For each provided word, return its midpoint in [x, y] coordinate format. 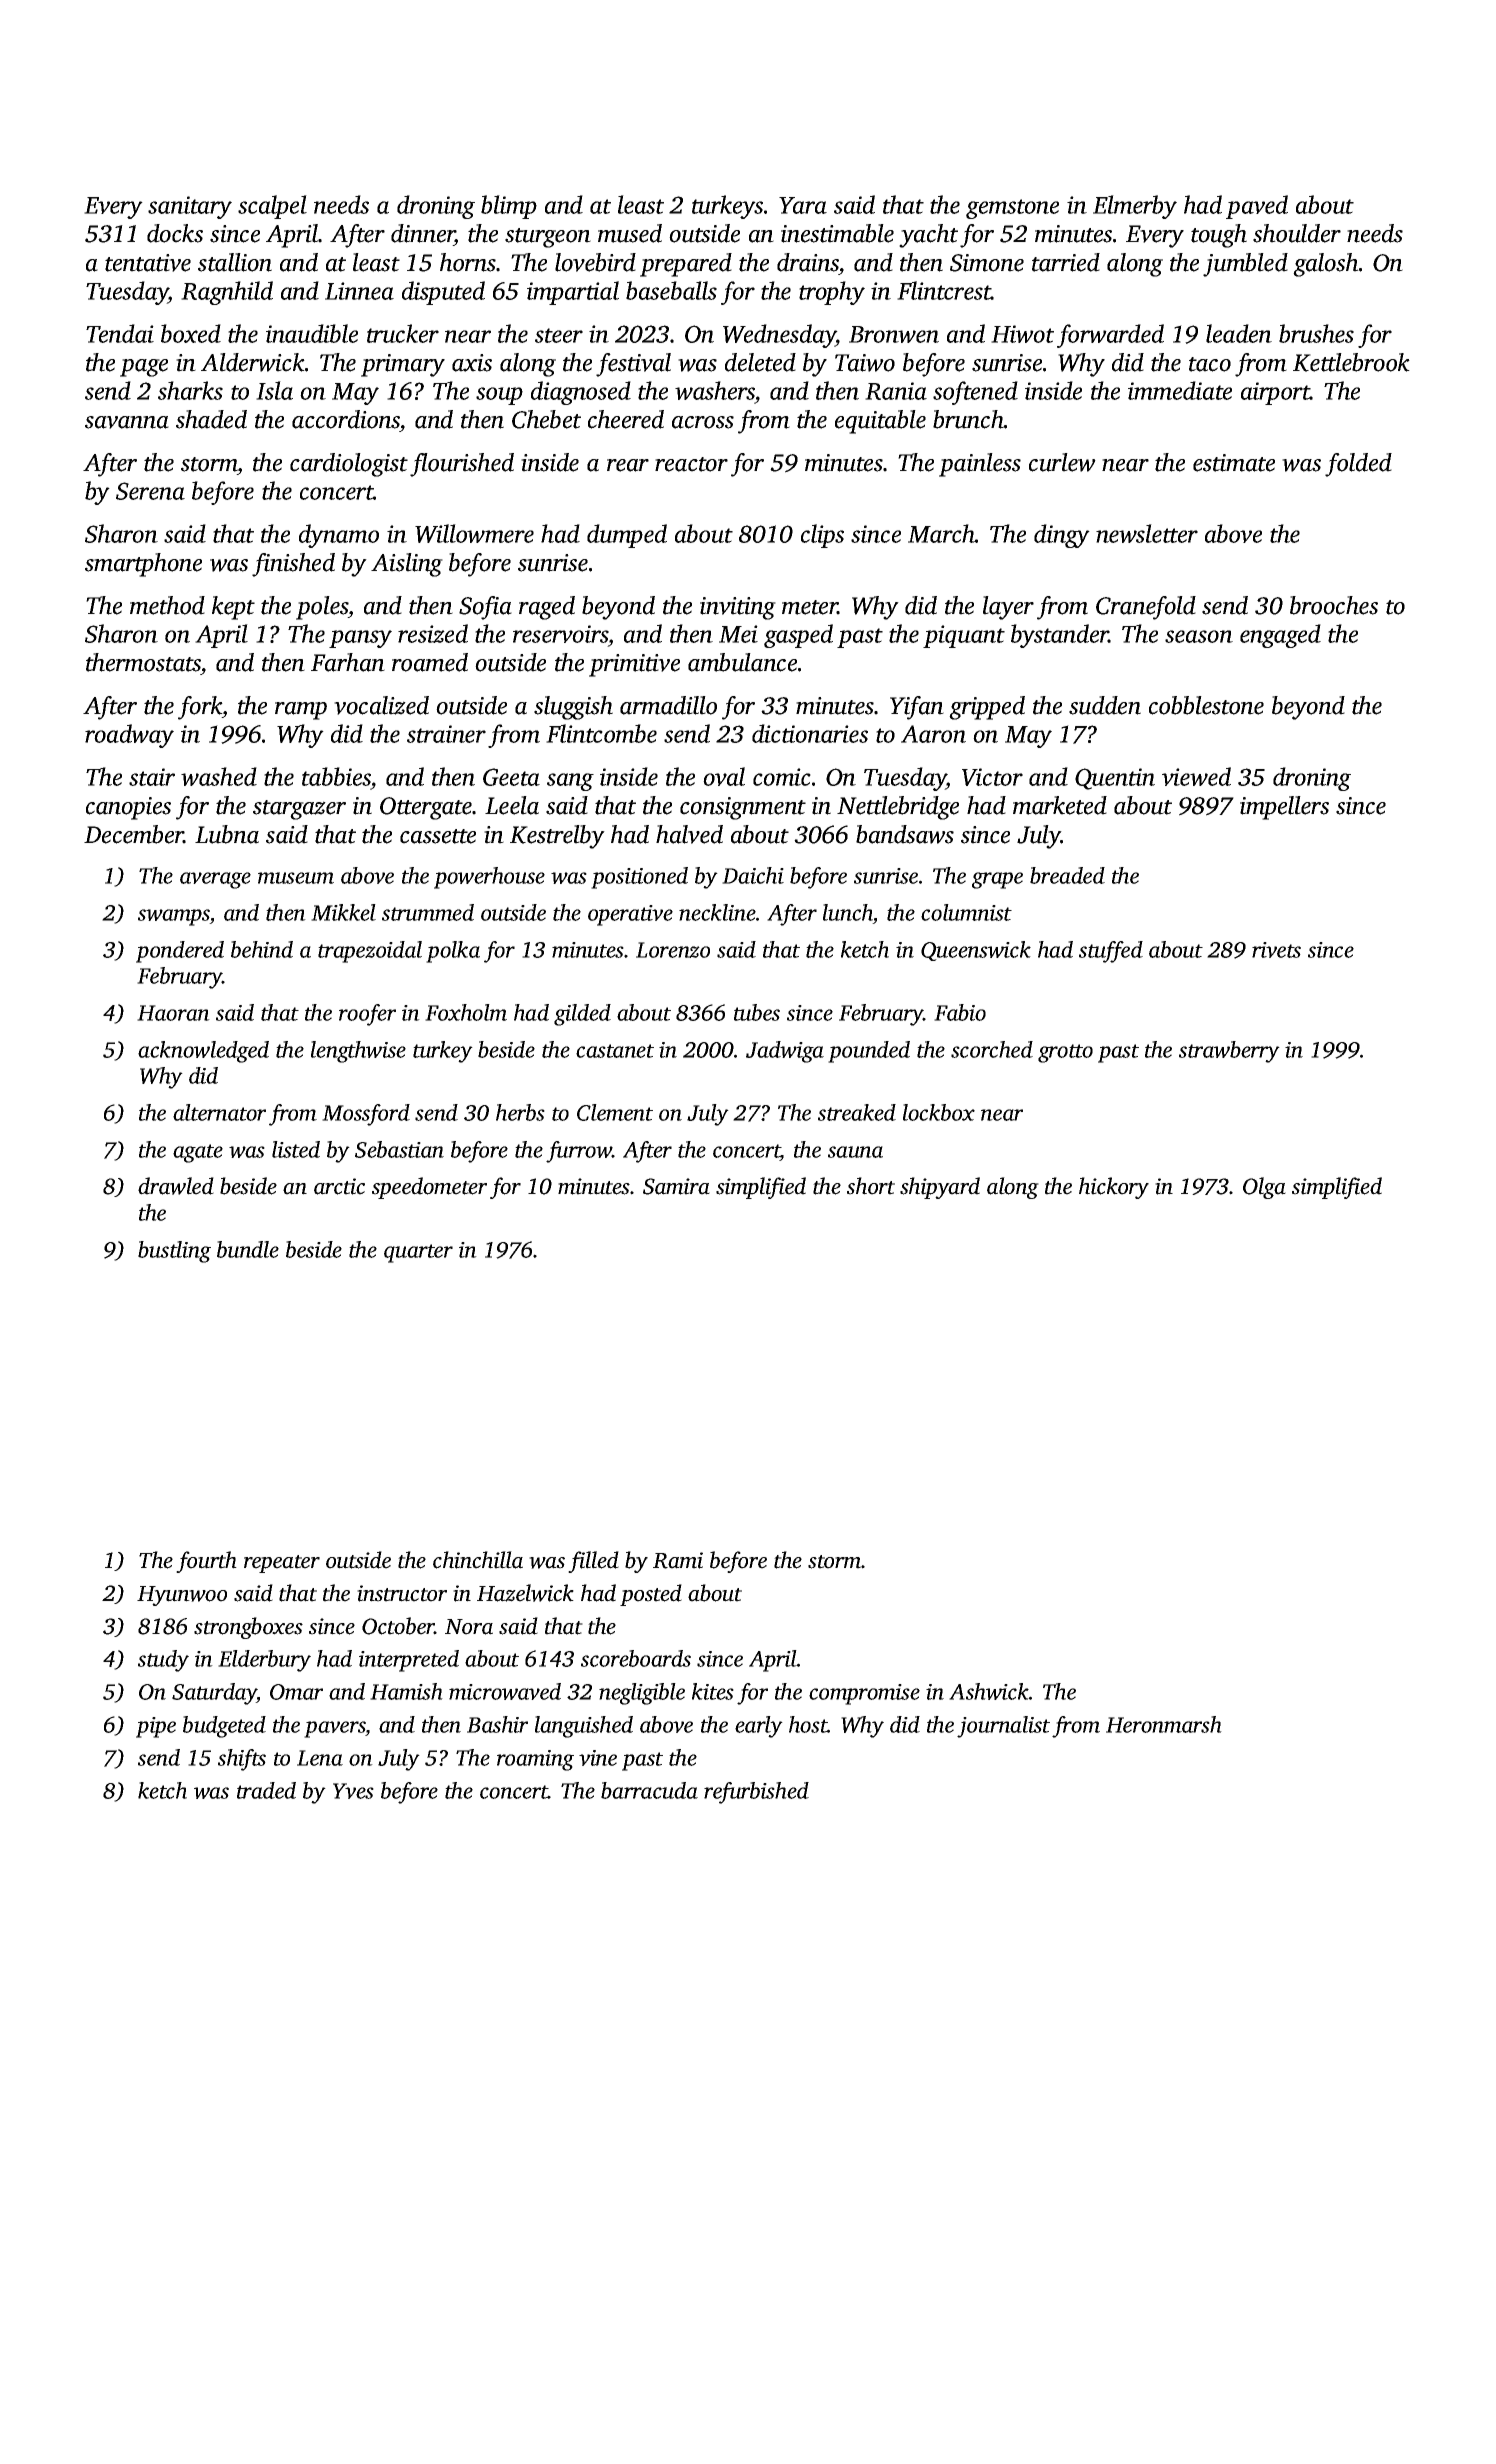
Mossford [366, 1115]
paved [1257, 207]
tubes [757, 1012]
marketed [1060, 805]
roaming [535, 1760]
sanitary [190, 207]
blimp [509, 207]
